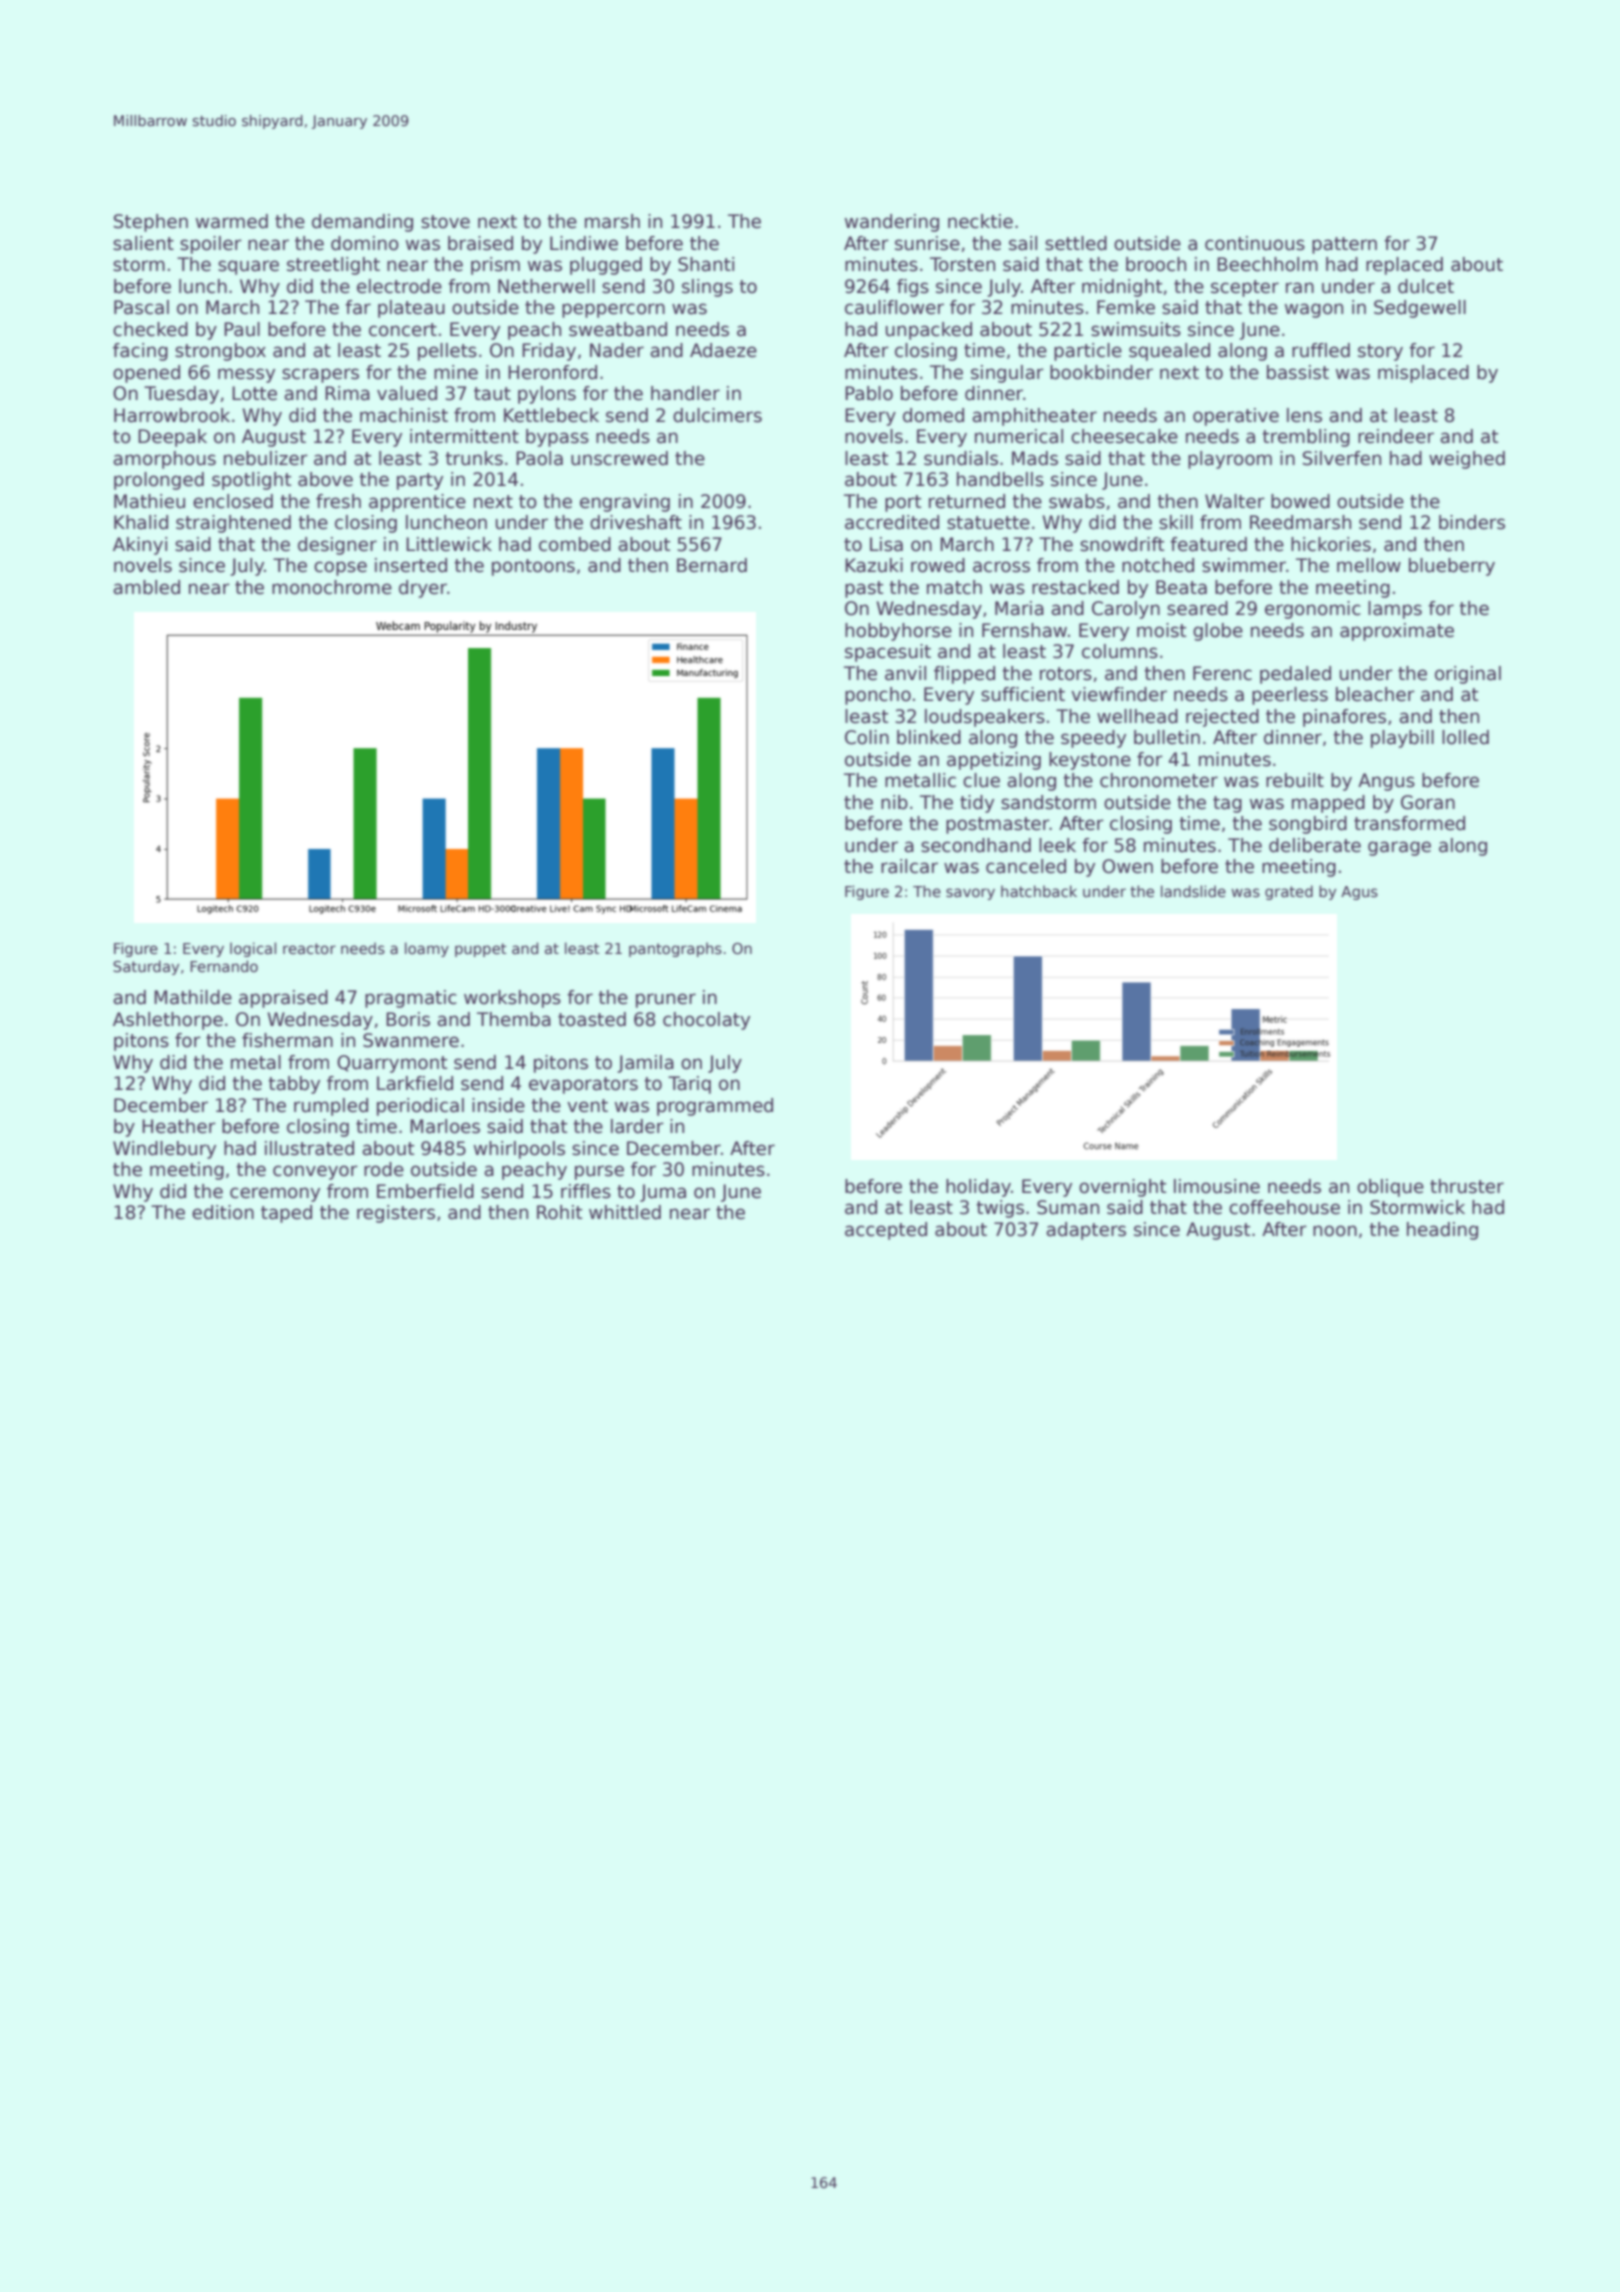 The image size is (1620, 2292). I want to click on plateau, so click(411, 309).
